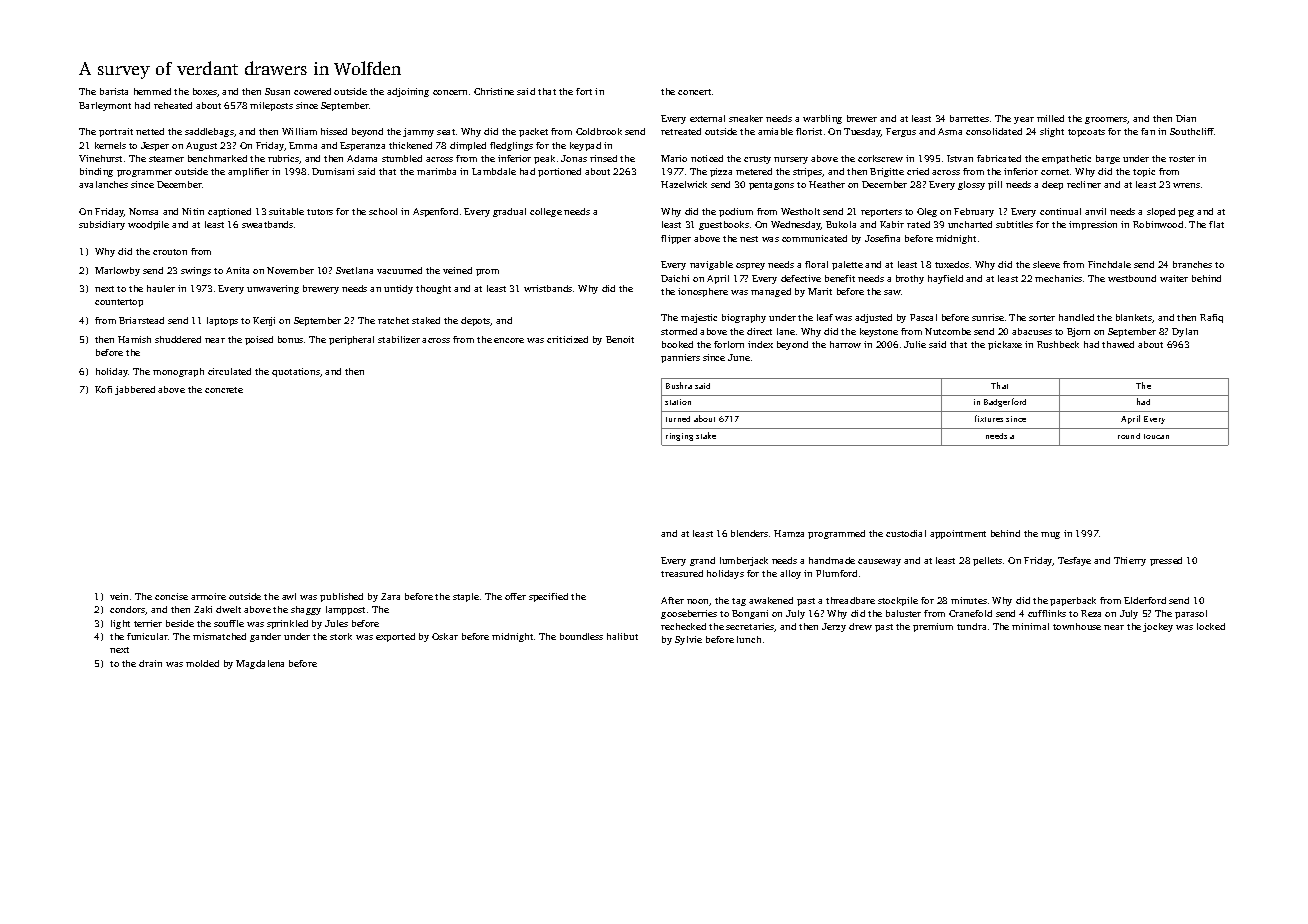 This page has width=1308, height=924. Describe the element at coordinates (970, 613) in the page. I see `Cranefold` at that location.
